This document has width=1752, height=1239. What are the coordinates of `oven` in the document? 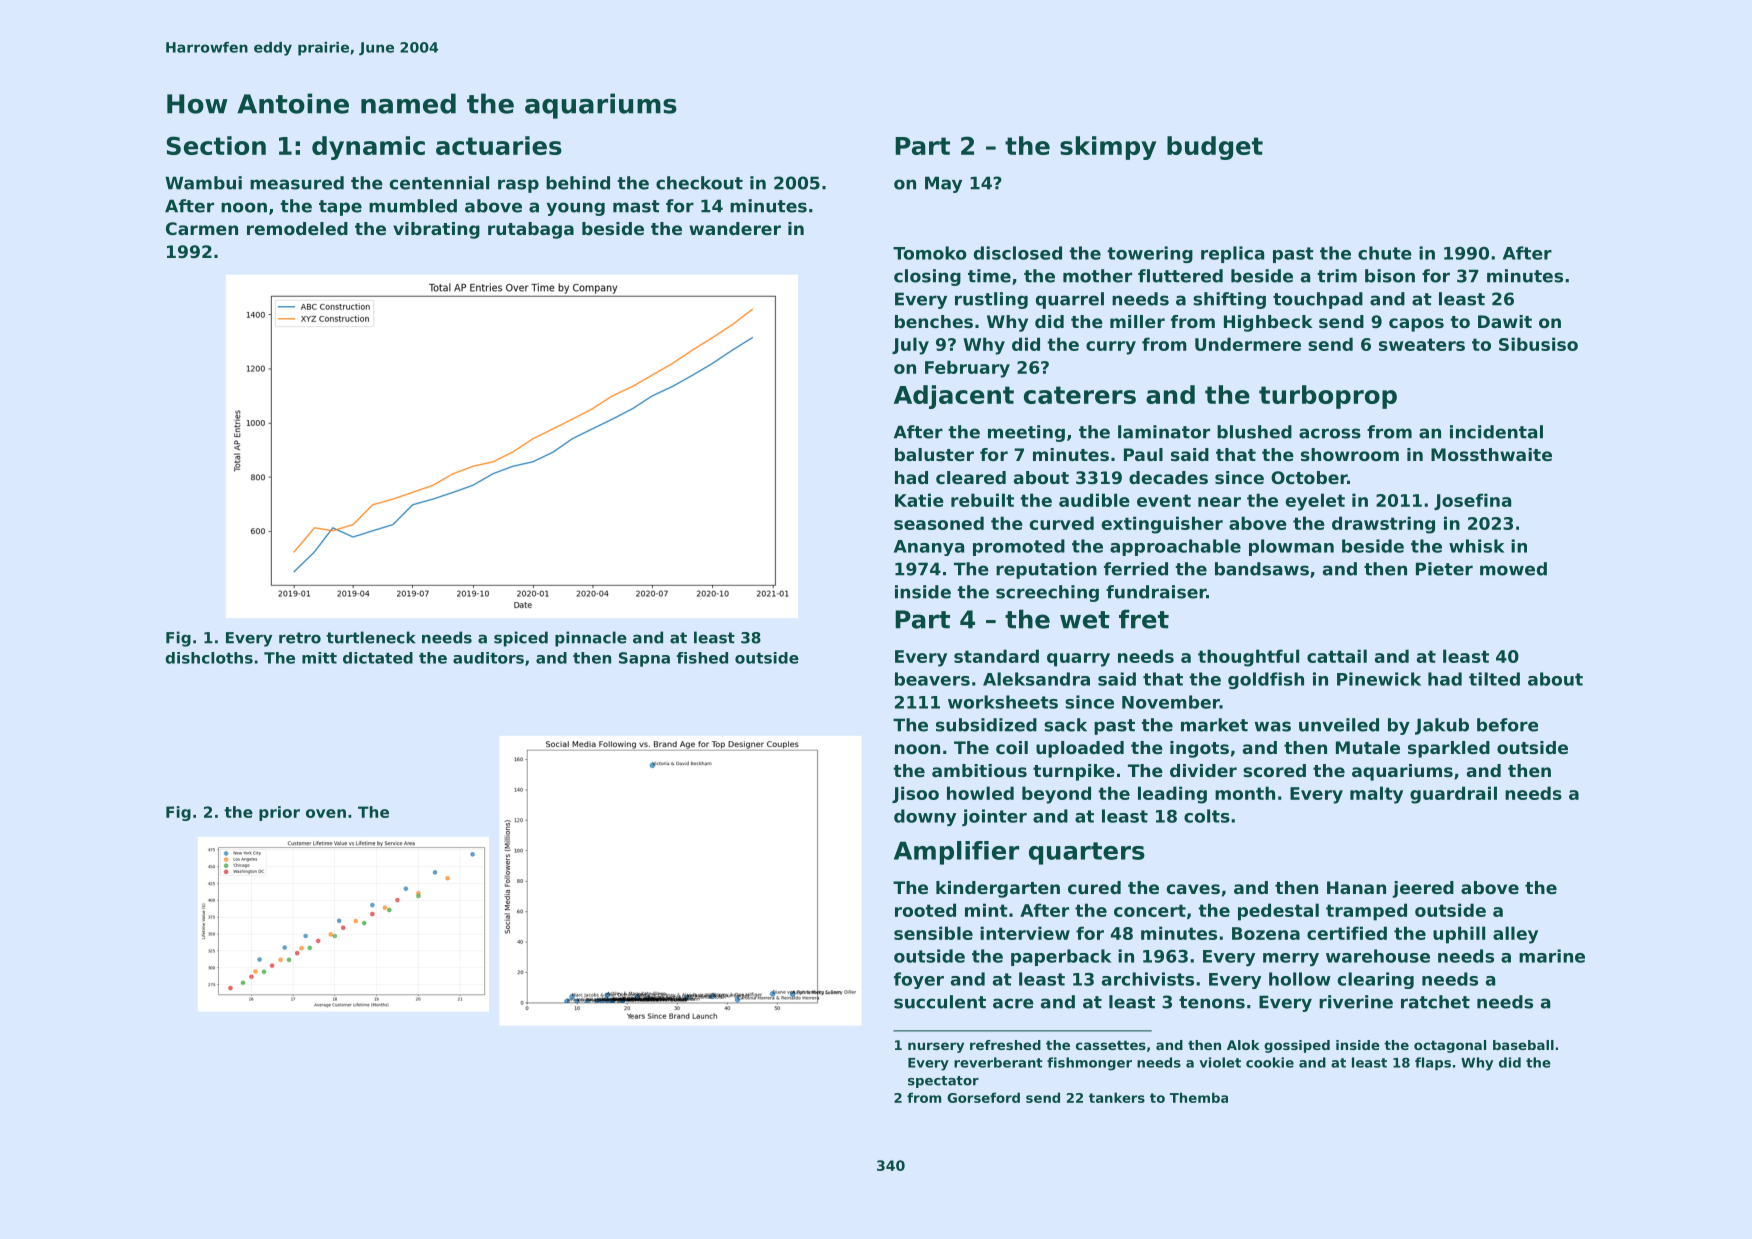 It's located at (326, 813).
